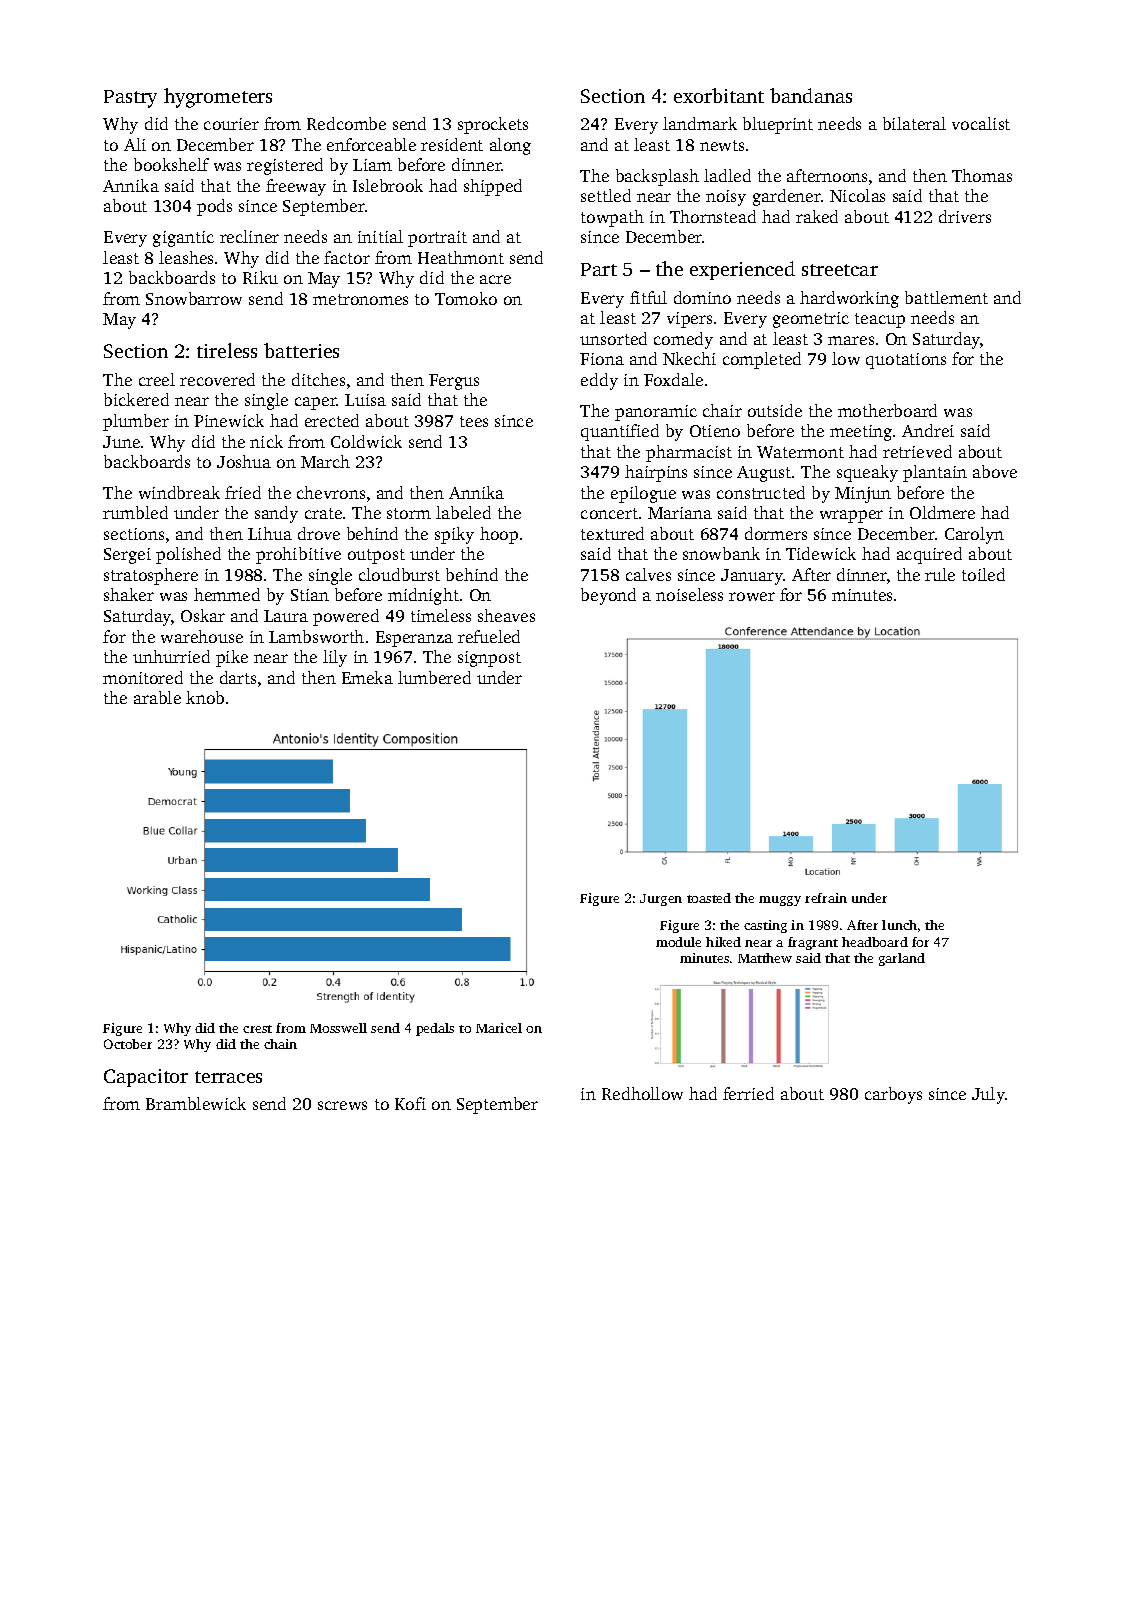 The width and height of the screenshot is (1129, 1597). Describe the element at coordinates (811, 95) in the screenshot. I see `bandanas` at that location.
